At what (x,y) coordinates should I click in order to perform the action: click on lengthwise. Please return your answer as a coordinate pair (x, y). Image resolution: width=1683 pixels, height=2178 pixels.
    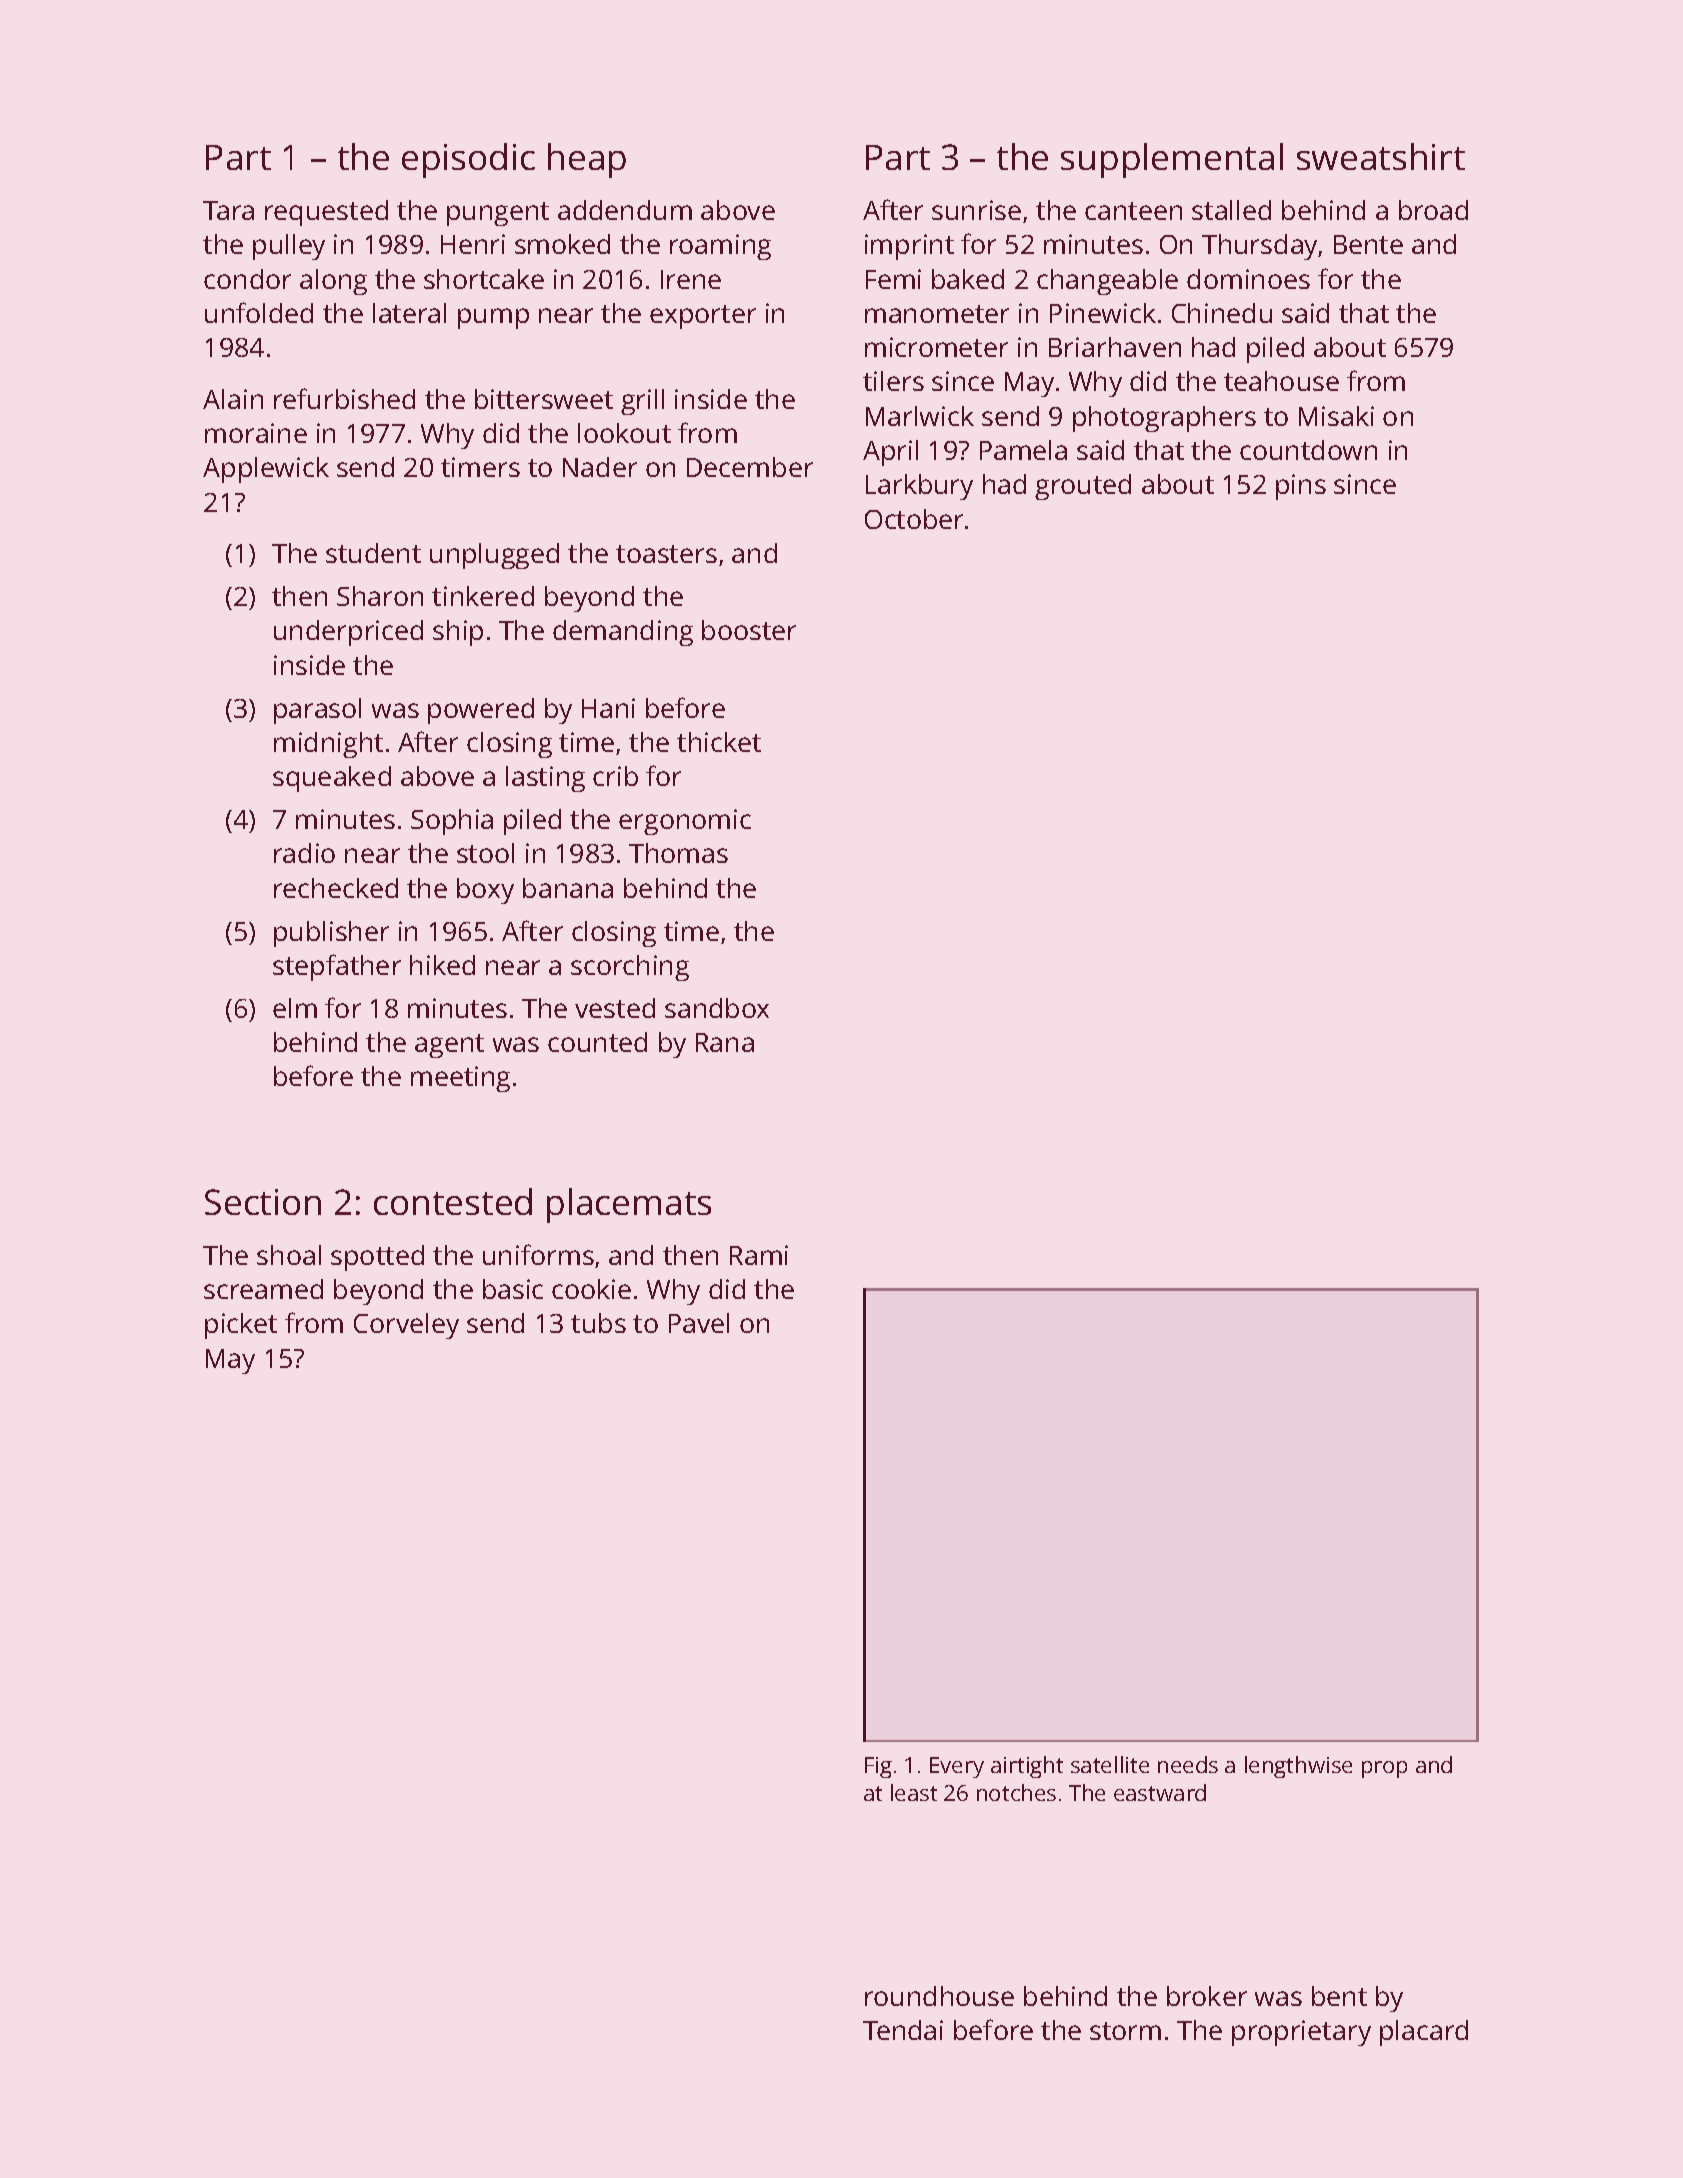
    Looking at the image, I should click on (1298, 1767).
